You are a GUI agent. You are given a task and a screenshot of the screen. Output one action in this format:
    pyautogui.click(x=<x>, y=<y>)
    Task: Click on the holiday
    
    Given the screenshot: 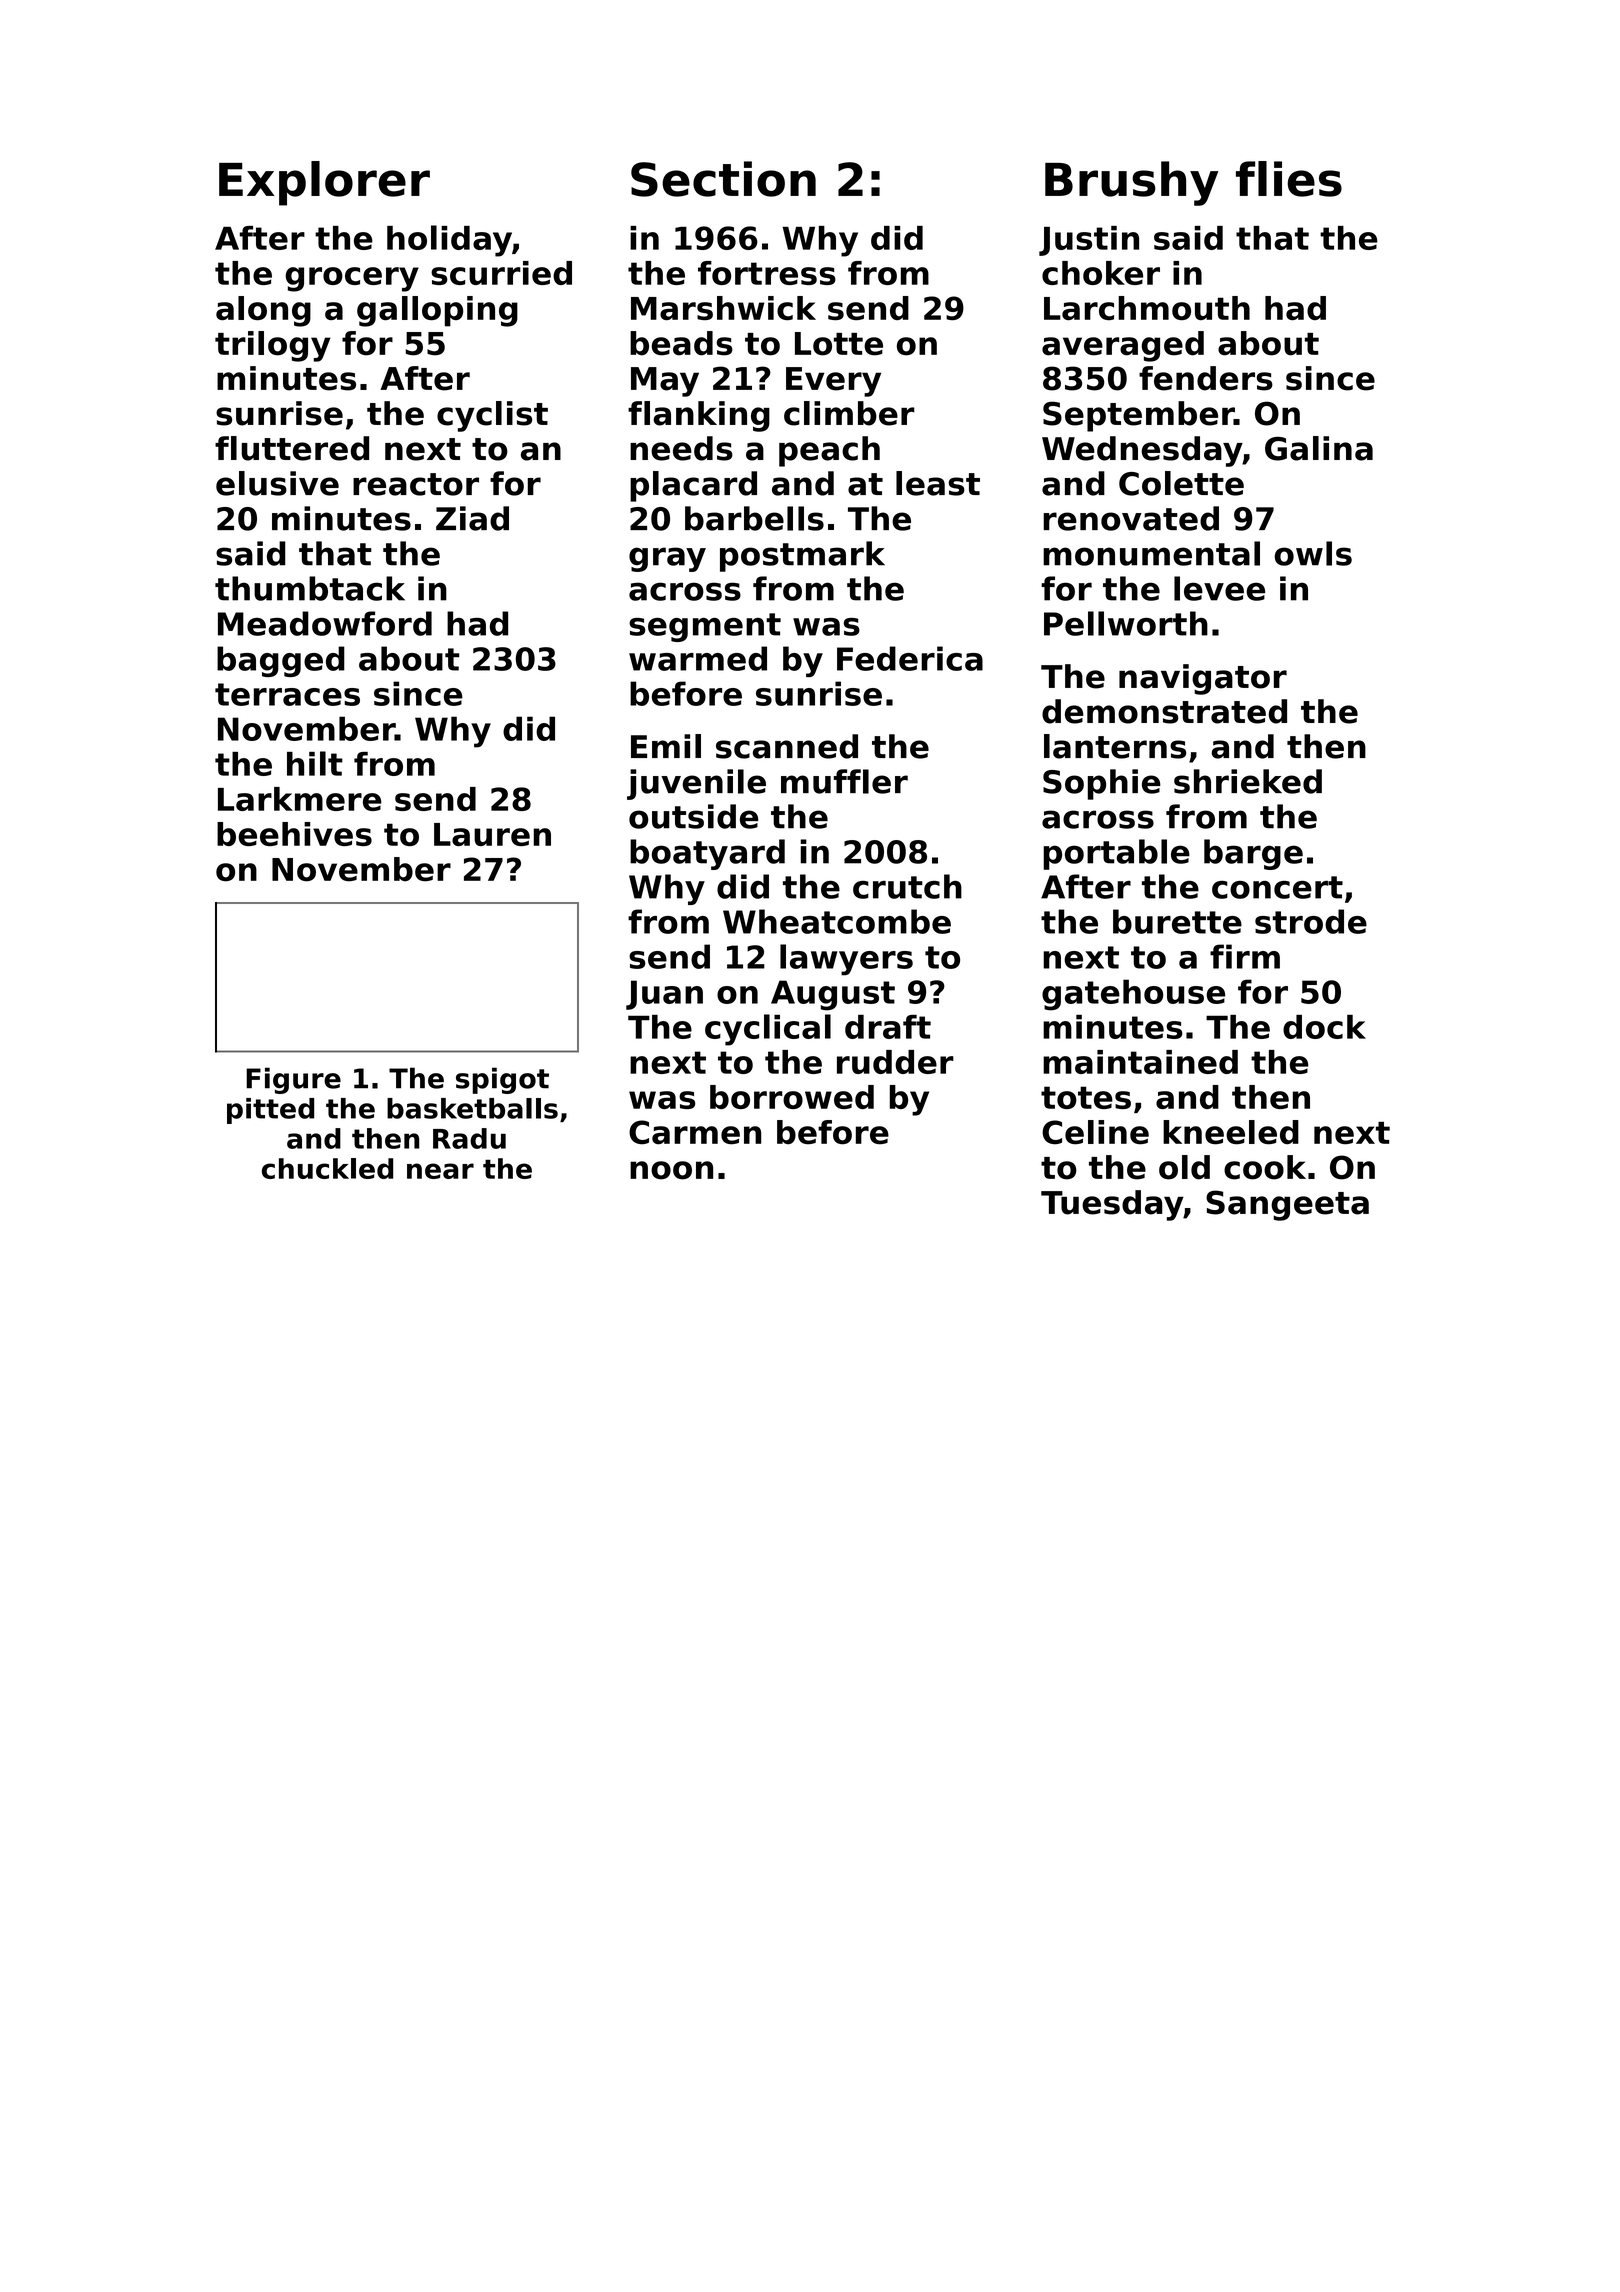 What is the action you would take?
    pyautogui.click(x=449, y=241)
